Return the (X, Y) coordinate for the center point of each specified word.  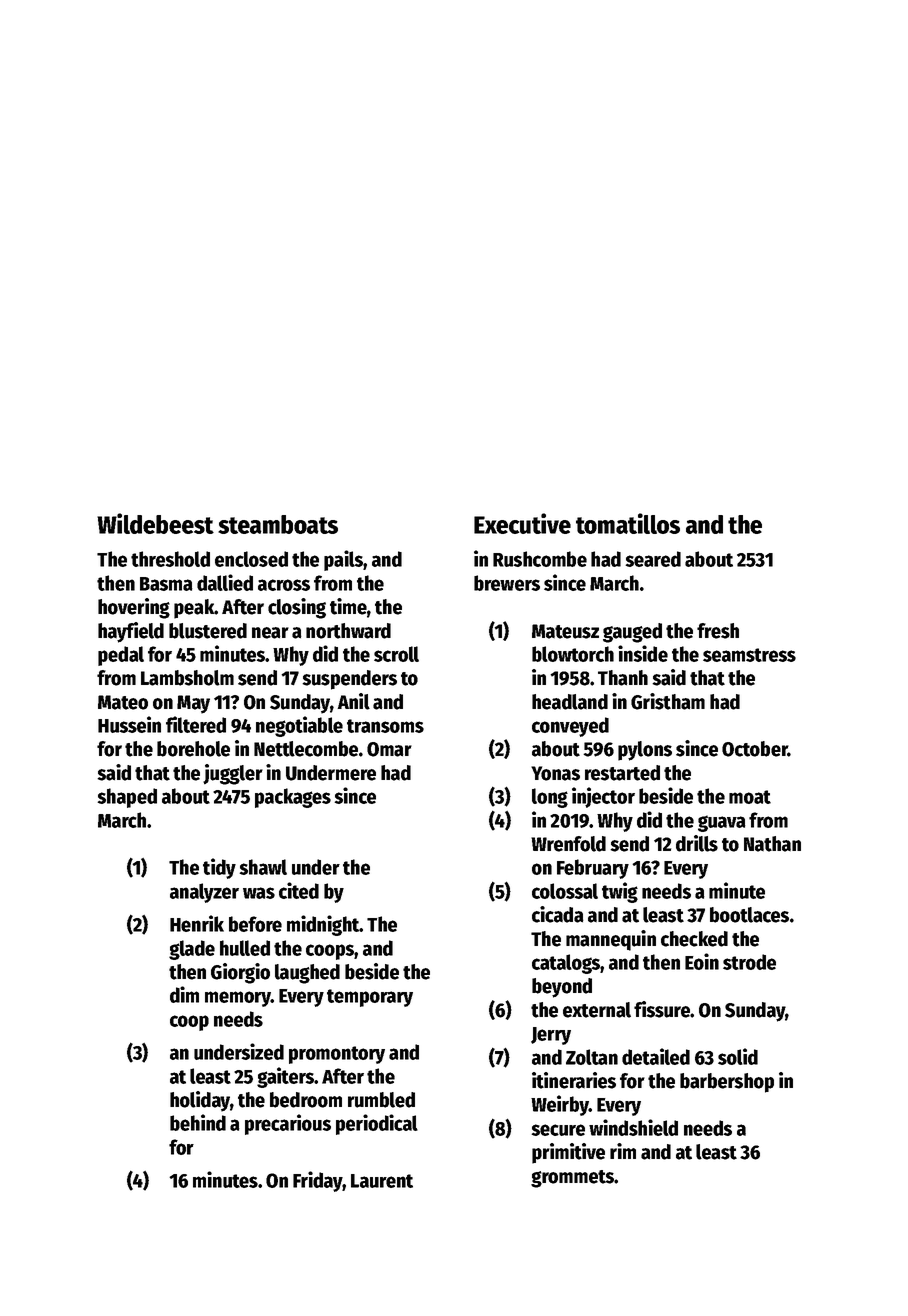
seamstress (749, 655)
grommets (572, 1179)
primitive (568, 1153)
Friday (318, 1181)
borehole (193, 749)
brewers (507, 583)
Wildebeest (155, 523)
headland (570, 702)
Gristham (668, 701)
